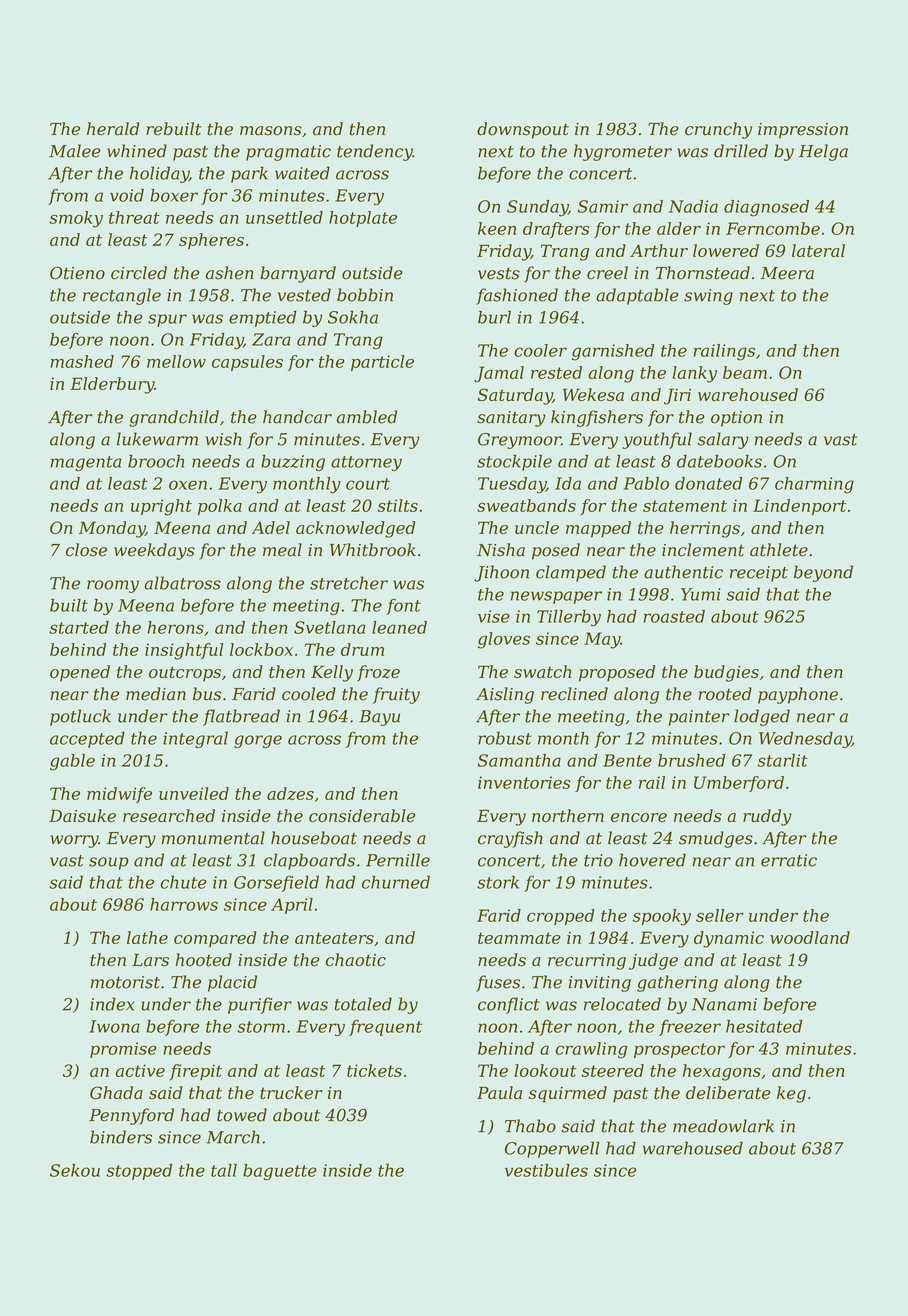 The height and width of the screenshot is (1316, 908). I want to click on rectangle, so click(122, 296).
